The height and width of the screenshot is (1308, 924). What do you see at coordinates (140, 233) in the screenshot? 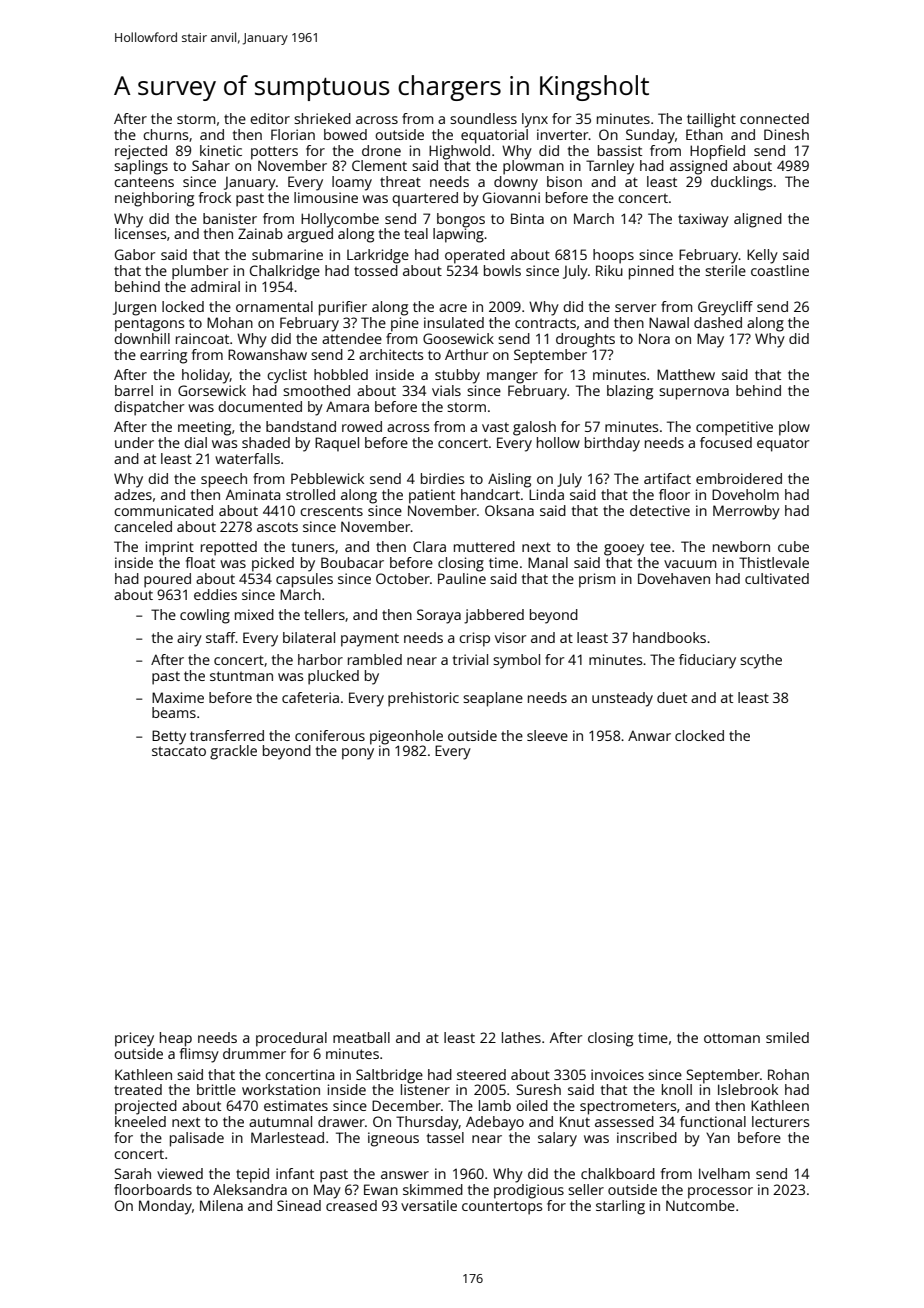
I see `licenses` at bounding box center [140, 233].
